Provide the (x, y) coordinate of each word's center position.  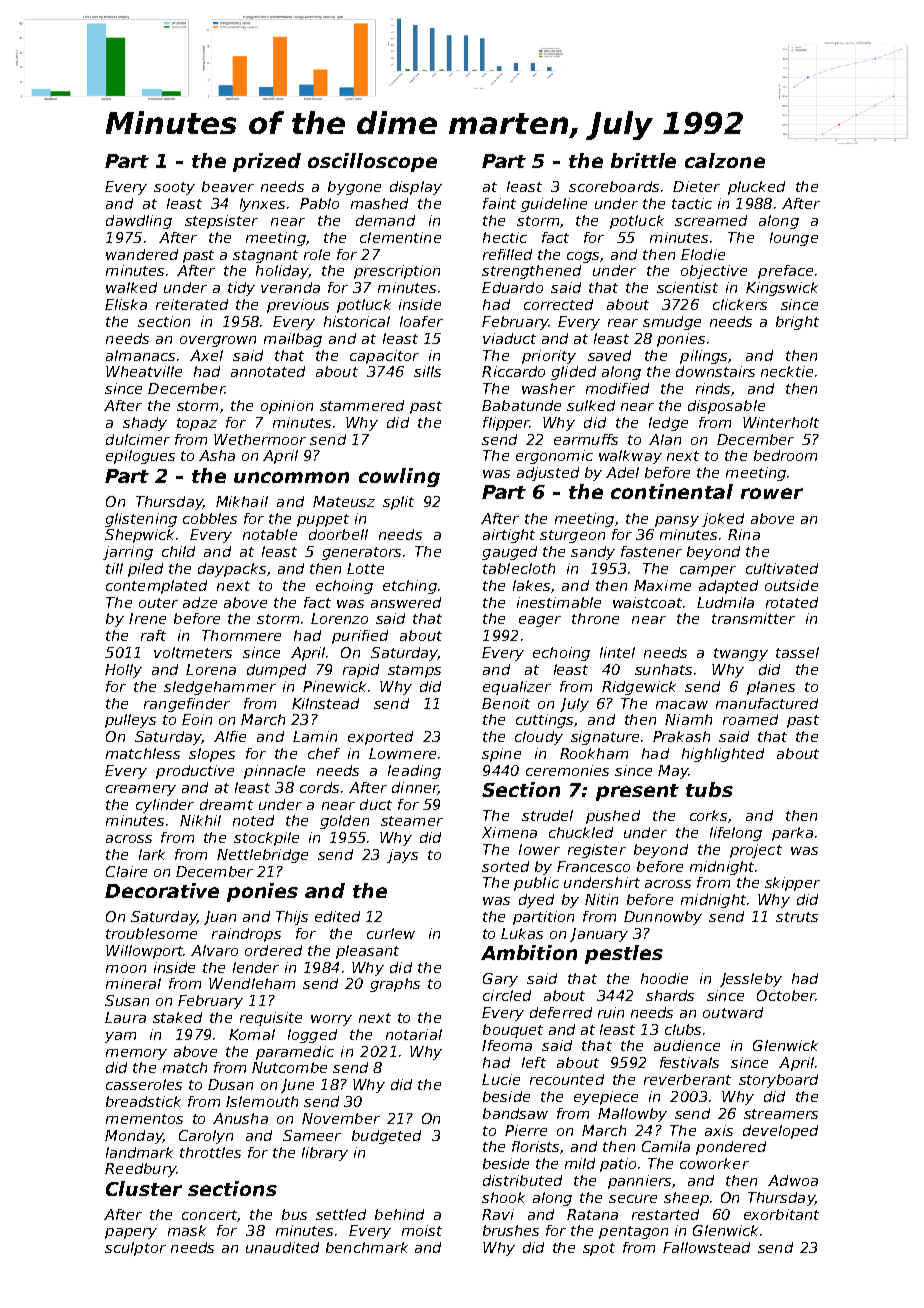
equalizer (517, 688)
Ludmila (725, 602)
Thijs (292, 918)
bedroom (785, 455)
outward (733, 1012)
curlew (391, 933)
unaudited (282, 1247)
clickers (740, 304)
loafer (421, 321)
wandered (142, 254)
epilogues (140, 457)
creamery (141, 790)
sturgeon (572, 536)
